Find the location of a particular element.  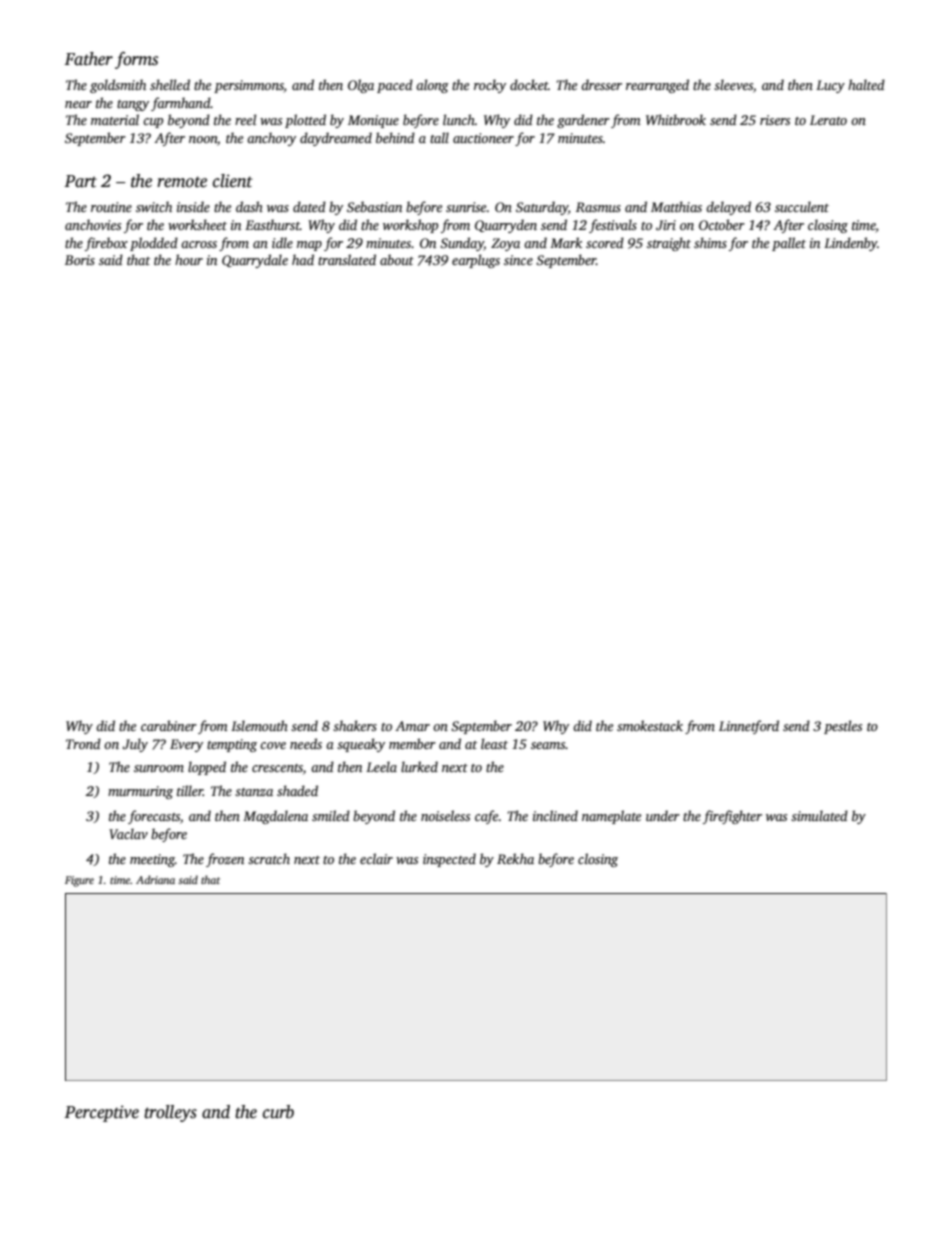

lunch is located at coordinates (459, 119).
